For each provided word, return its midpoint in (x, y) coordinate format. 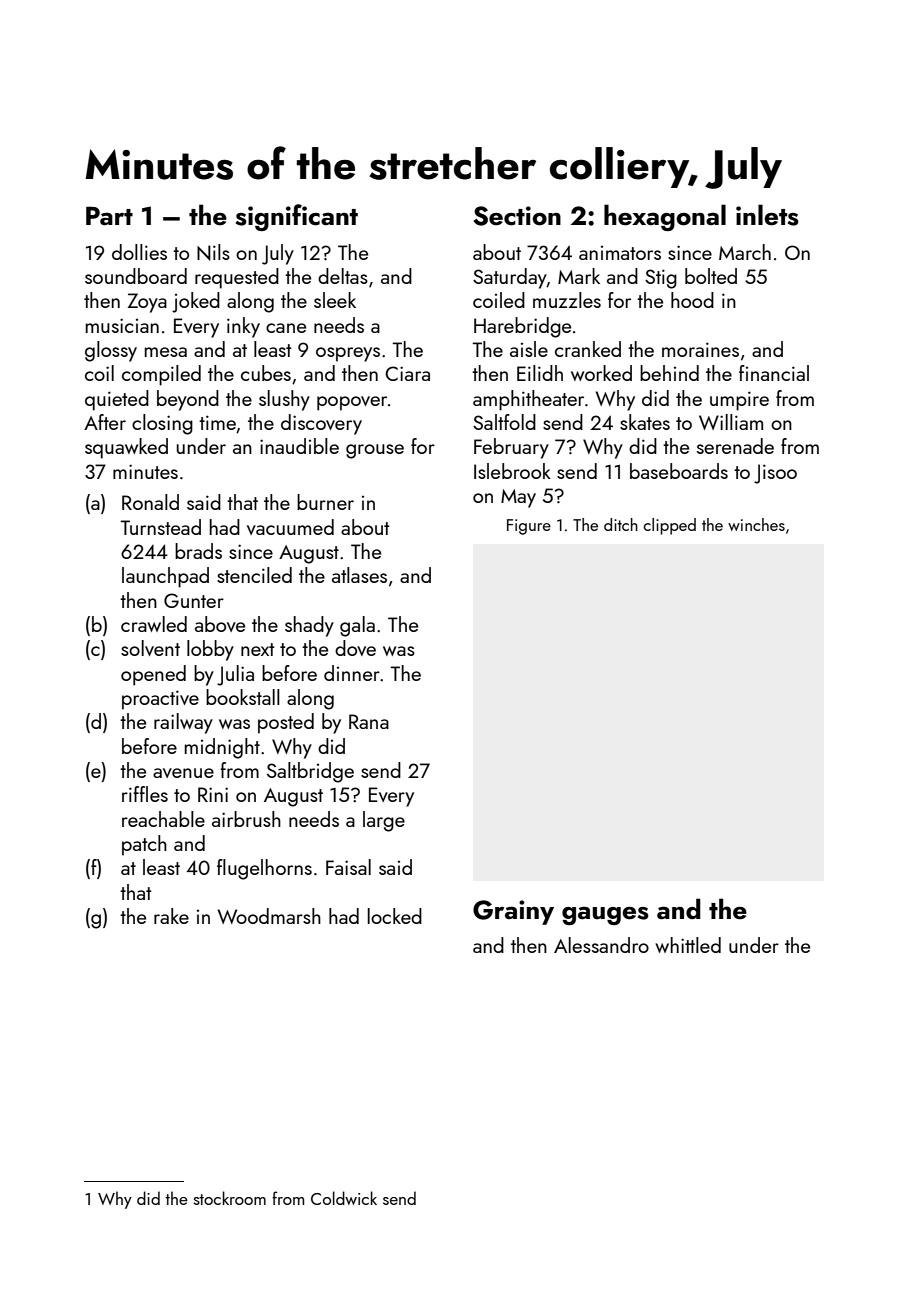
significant (297, 217)
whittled (688, 945)
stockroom (229, 1198)
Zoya (147, 303)
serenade (735, 446)
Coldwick (344, 1198)
